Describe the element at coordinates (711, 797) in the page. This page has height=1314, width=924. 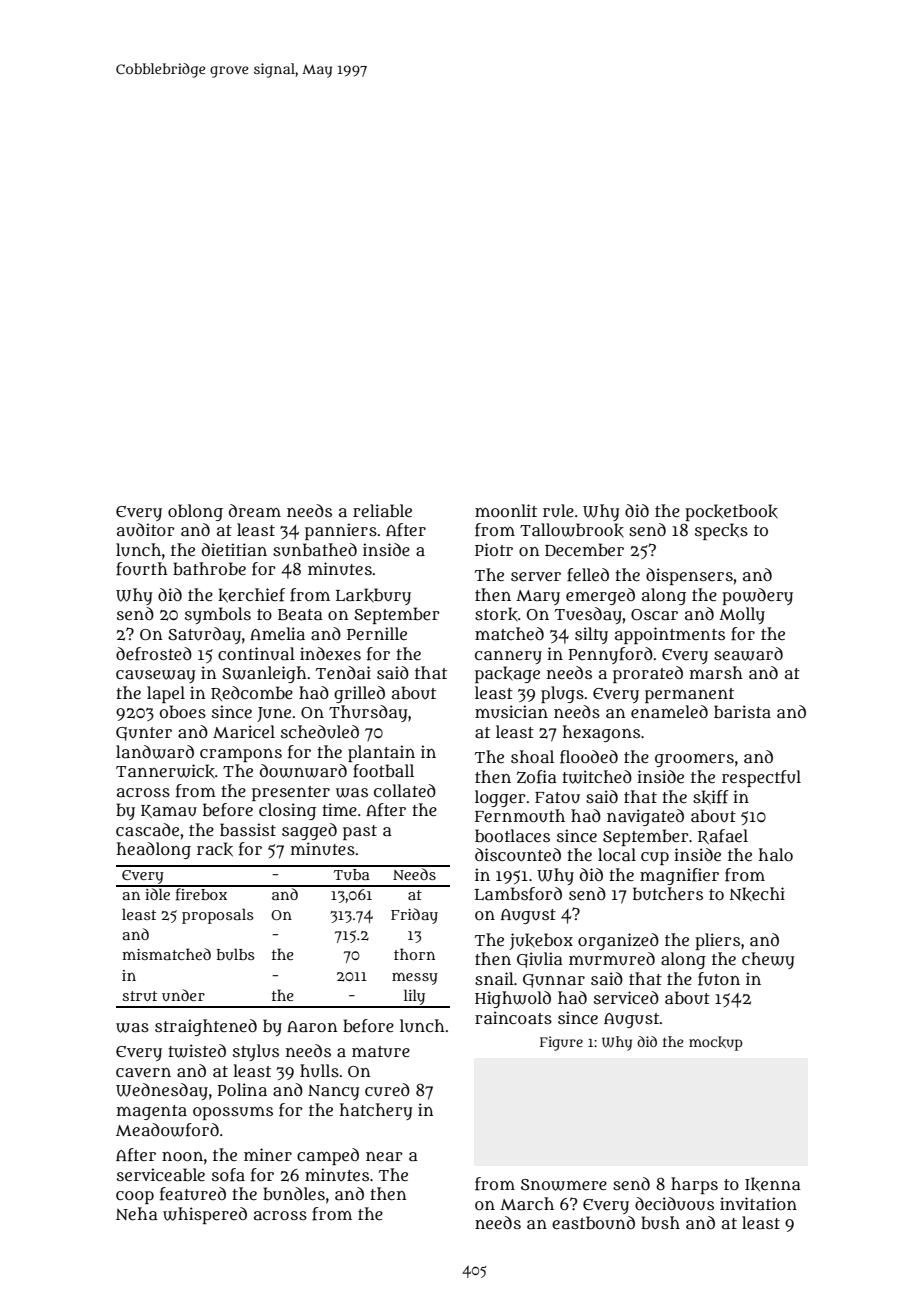
I see `skiff` at that location.
